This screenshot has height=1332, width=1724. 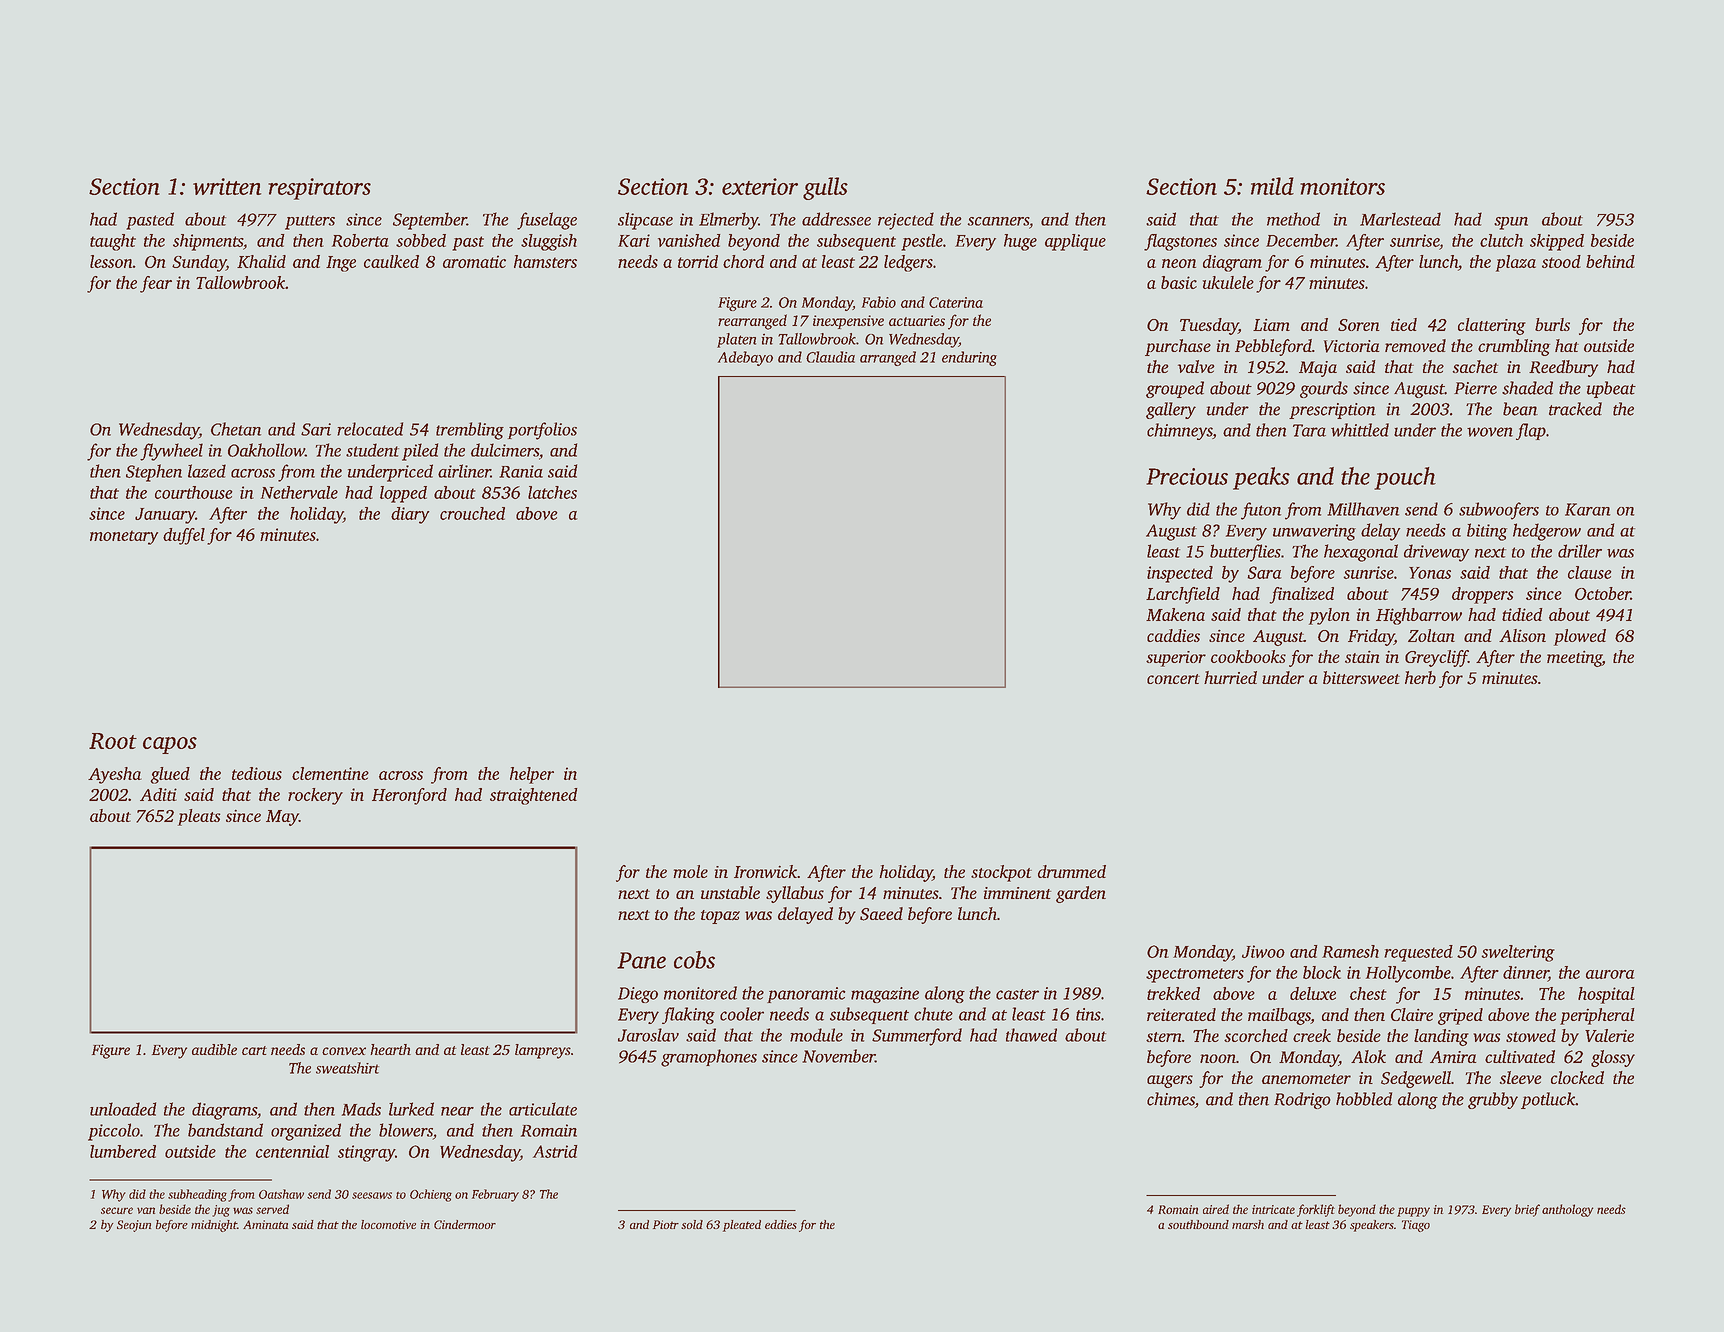 I want to click on taught, so click(x=113, y=242).
